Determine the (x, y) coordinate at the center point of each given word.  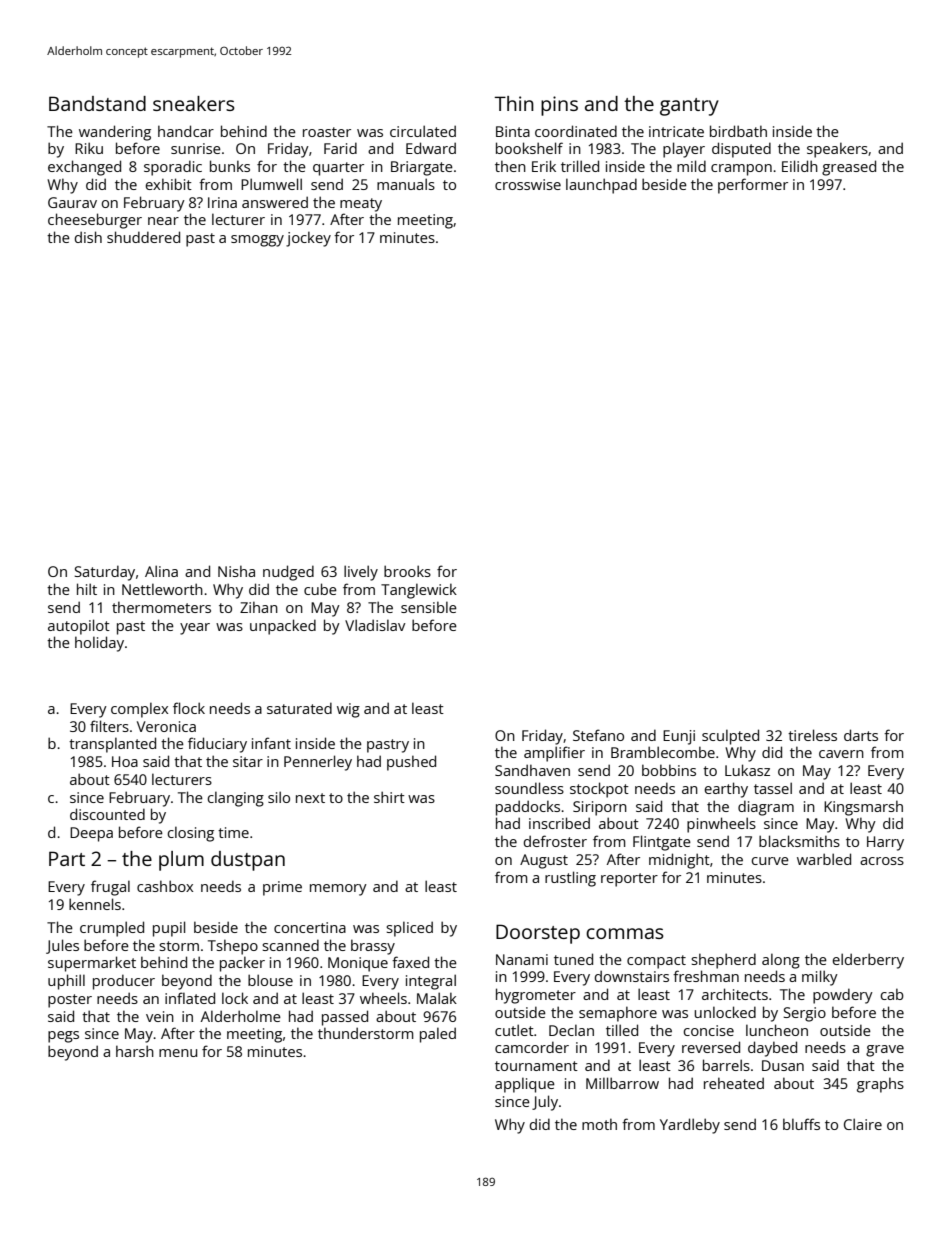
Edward (431, 148)
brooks (407, 571)
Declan (571, 1030)
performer (753, 186)
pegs (63, 1037)
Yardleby (690, 1126)
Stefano (598, 735)
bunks (230, 166)
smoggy (257, 241)
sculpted (730, 737)
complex (139, 710)
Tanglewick (419, 591)
